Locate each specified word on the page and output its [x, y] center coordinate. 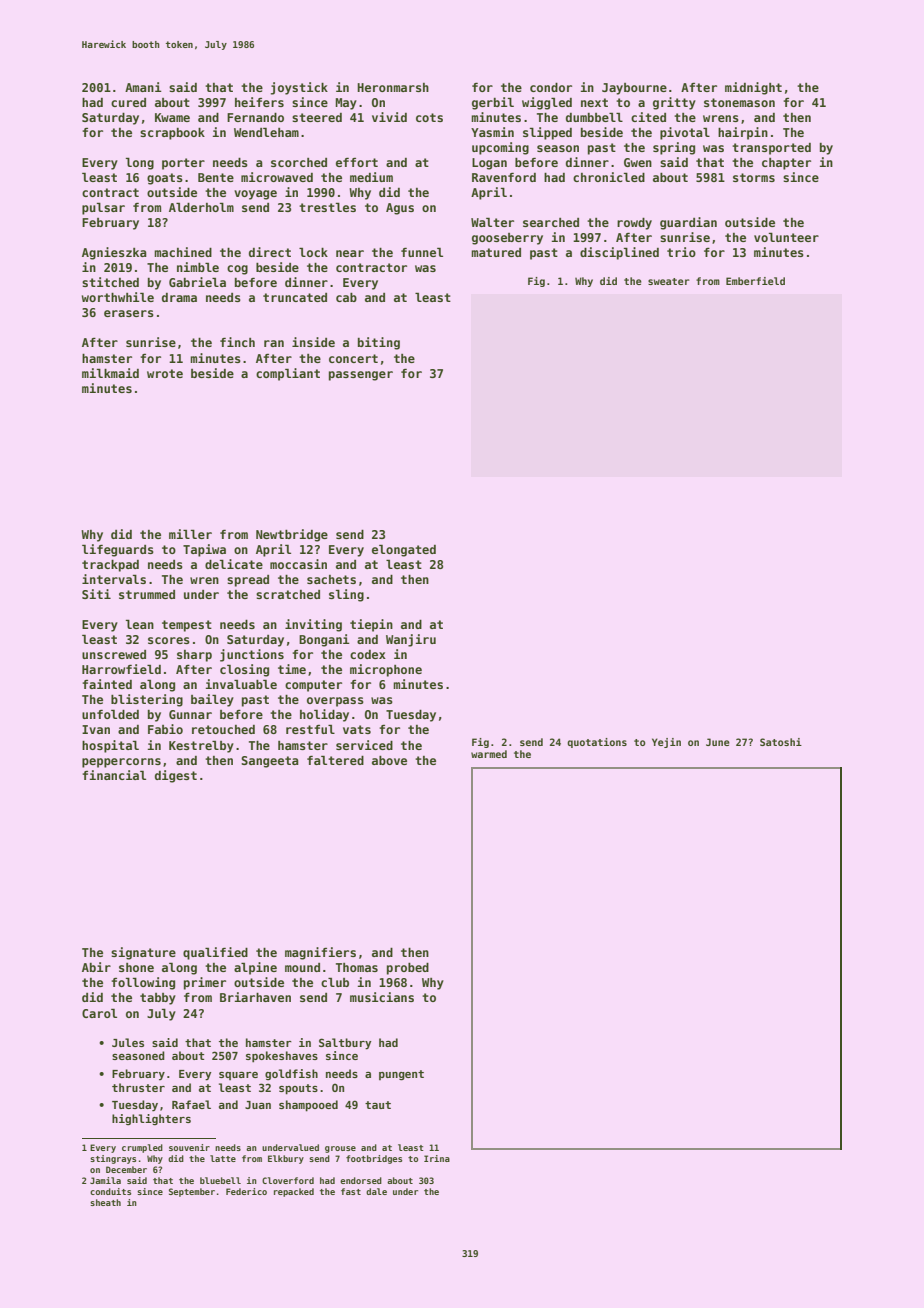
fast [351, 1191]
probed [408, 969]
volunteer [786, 237]
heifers [259, 102]
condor [551, 87]
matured [496, 252]
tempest [187, 626]
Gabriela [197, 282]
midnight [753, 88]
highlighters [151, 1120]
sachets [331, 579]
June [718, 742]
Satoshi [781, 742]
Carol [99, 1013]
